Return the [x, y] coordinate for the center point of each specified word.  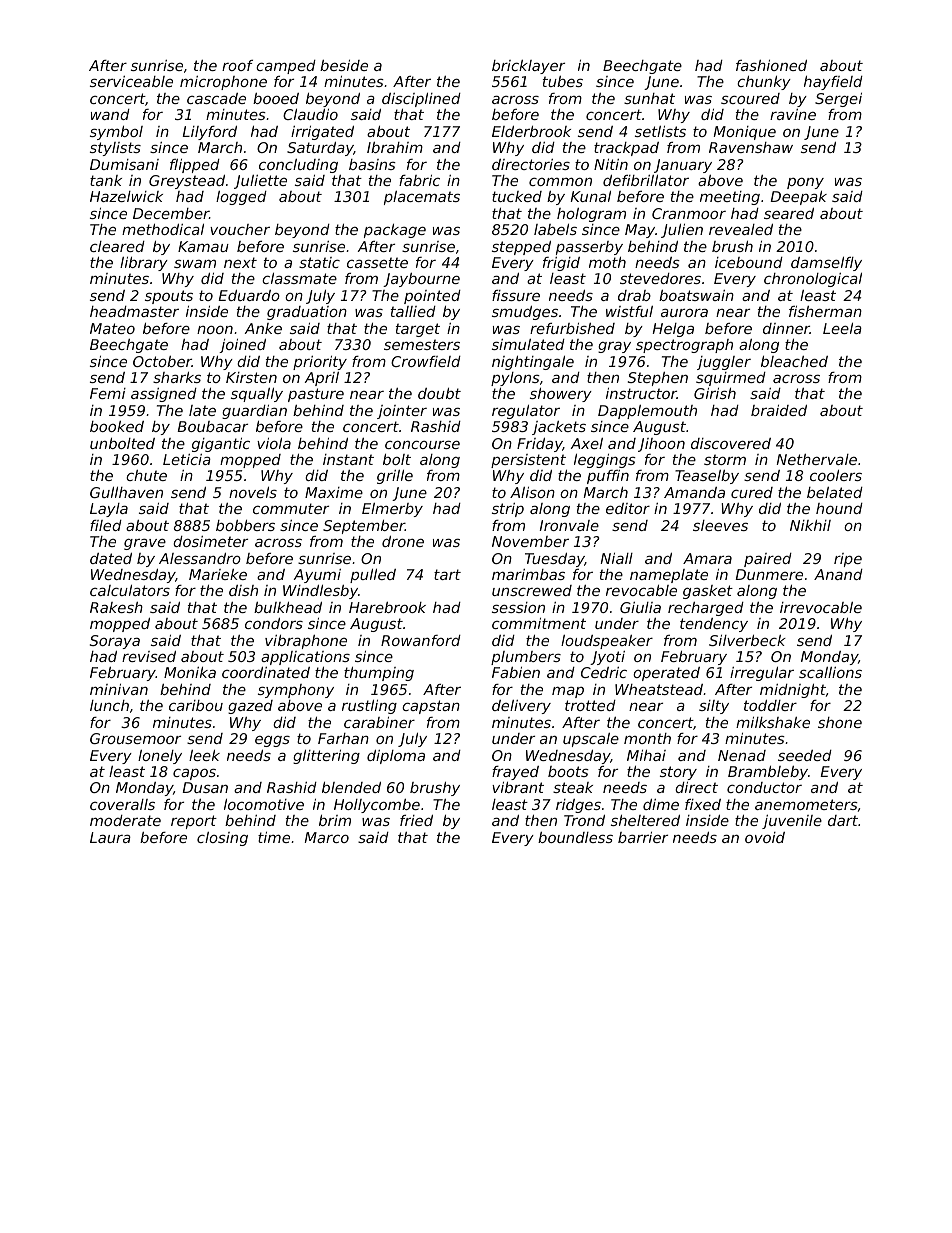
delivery [521, 707]
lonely [160, 757]
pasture [316, 395]
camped [286, 67]
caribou [196, 705]
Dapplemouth [647, 412]
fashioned [771, 65]
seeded [805, 755]
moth [607, 262]
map [568, 692]
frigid [561, 264]
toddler [770, 705]
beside [344, 65]
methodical [163, 229]
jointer [402, 412]
